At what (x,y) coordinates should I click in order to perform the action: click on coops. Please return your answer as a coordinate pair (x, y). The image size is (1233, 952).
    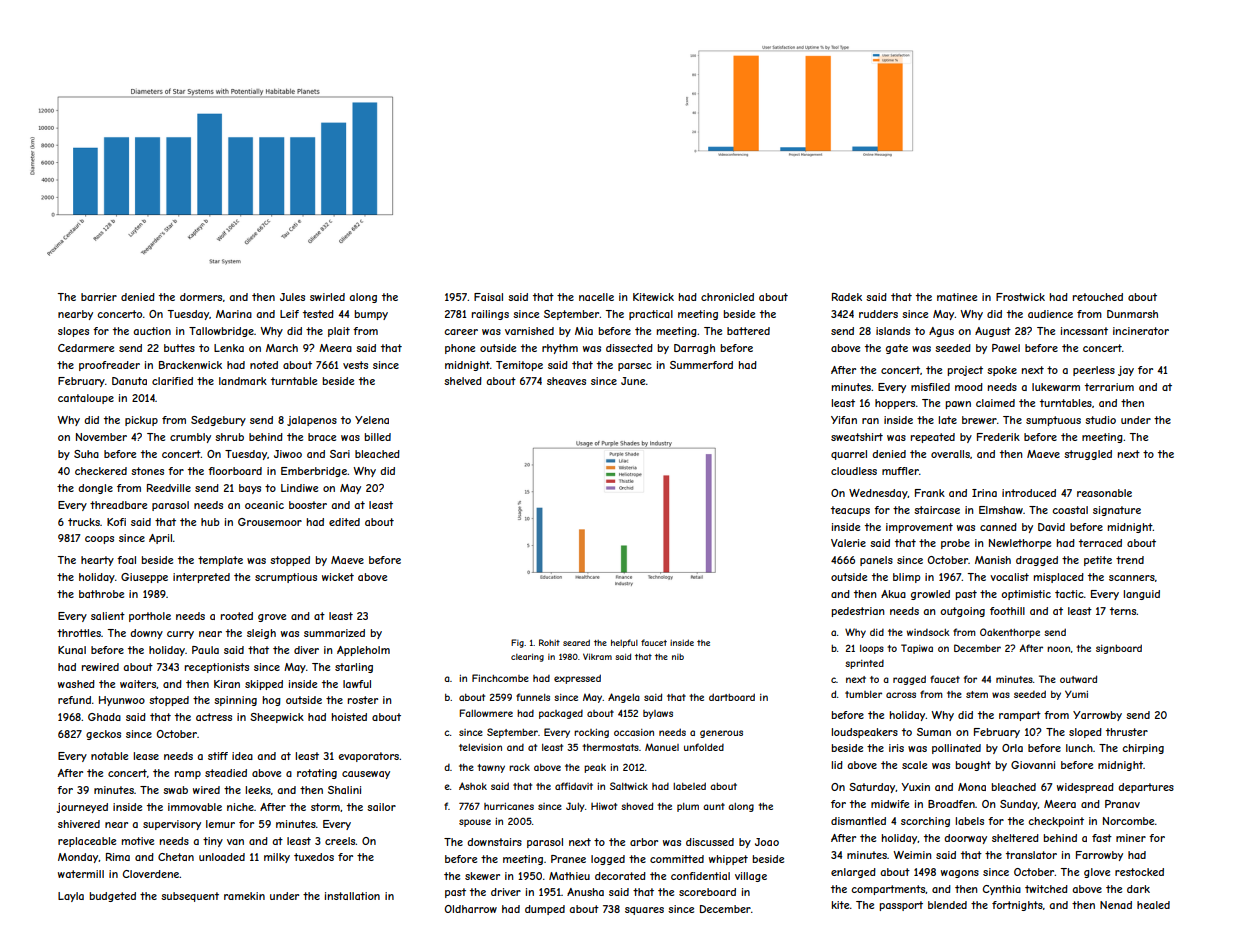
    Looking at the image, I should click on (99, 540).
